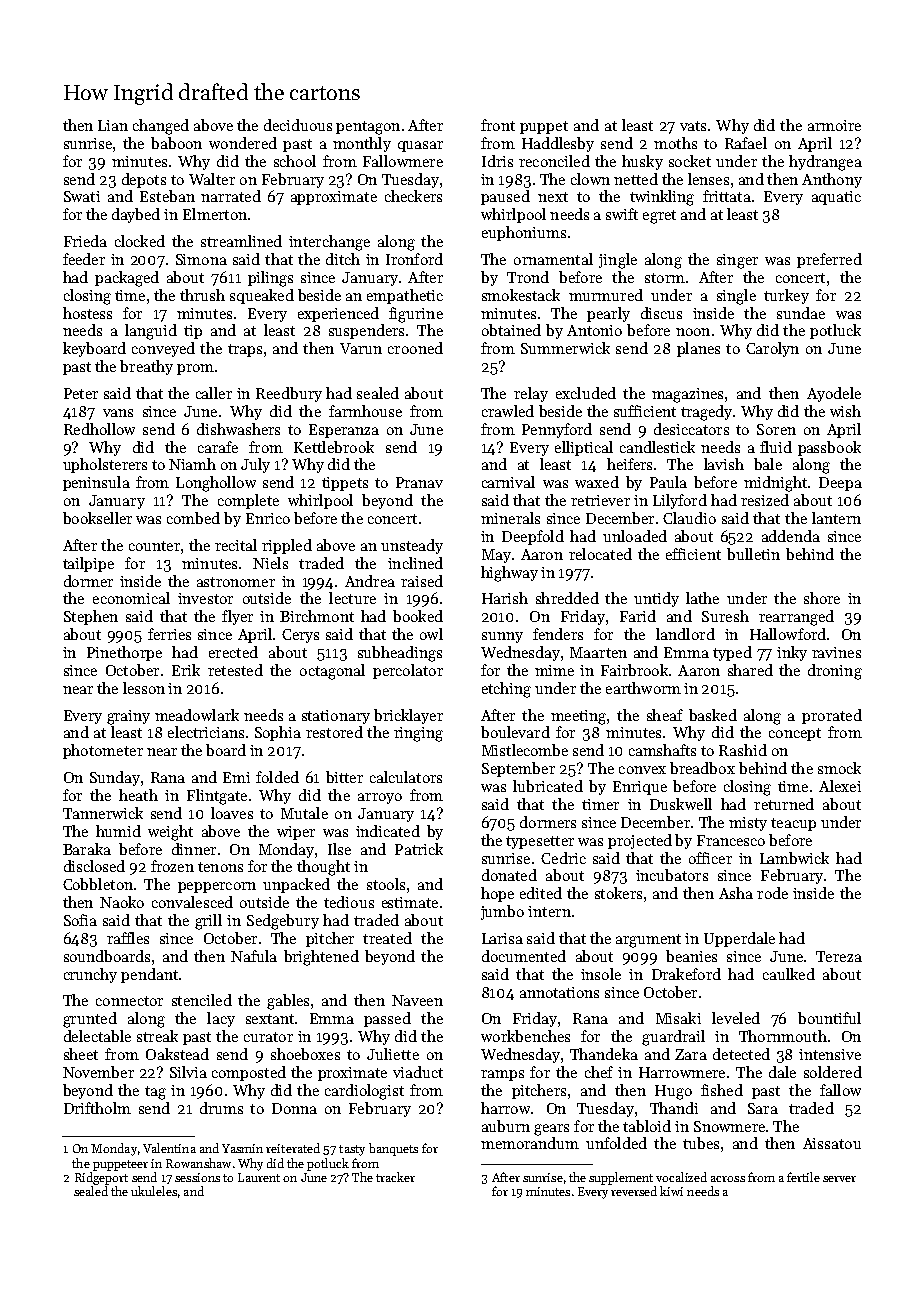  What do you see at coordinates (506, 690) in the screenshot?
I see `etching` at bounding box center [506, 690].
